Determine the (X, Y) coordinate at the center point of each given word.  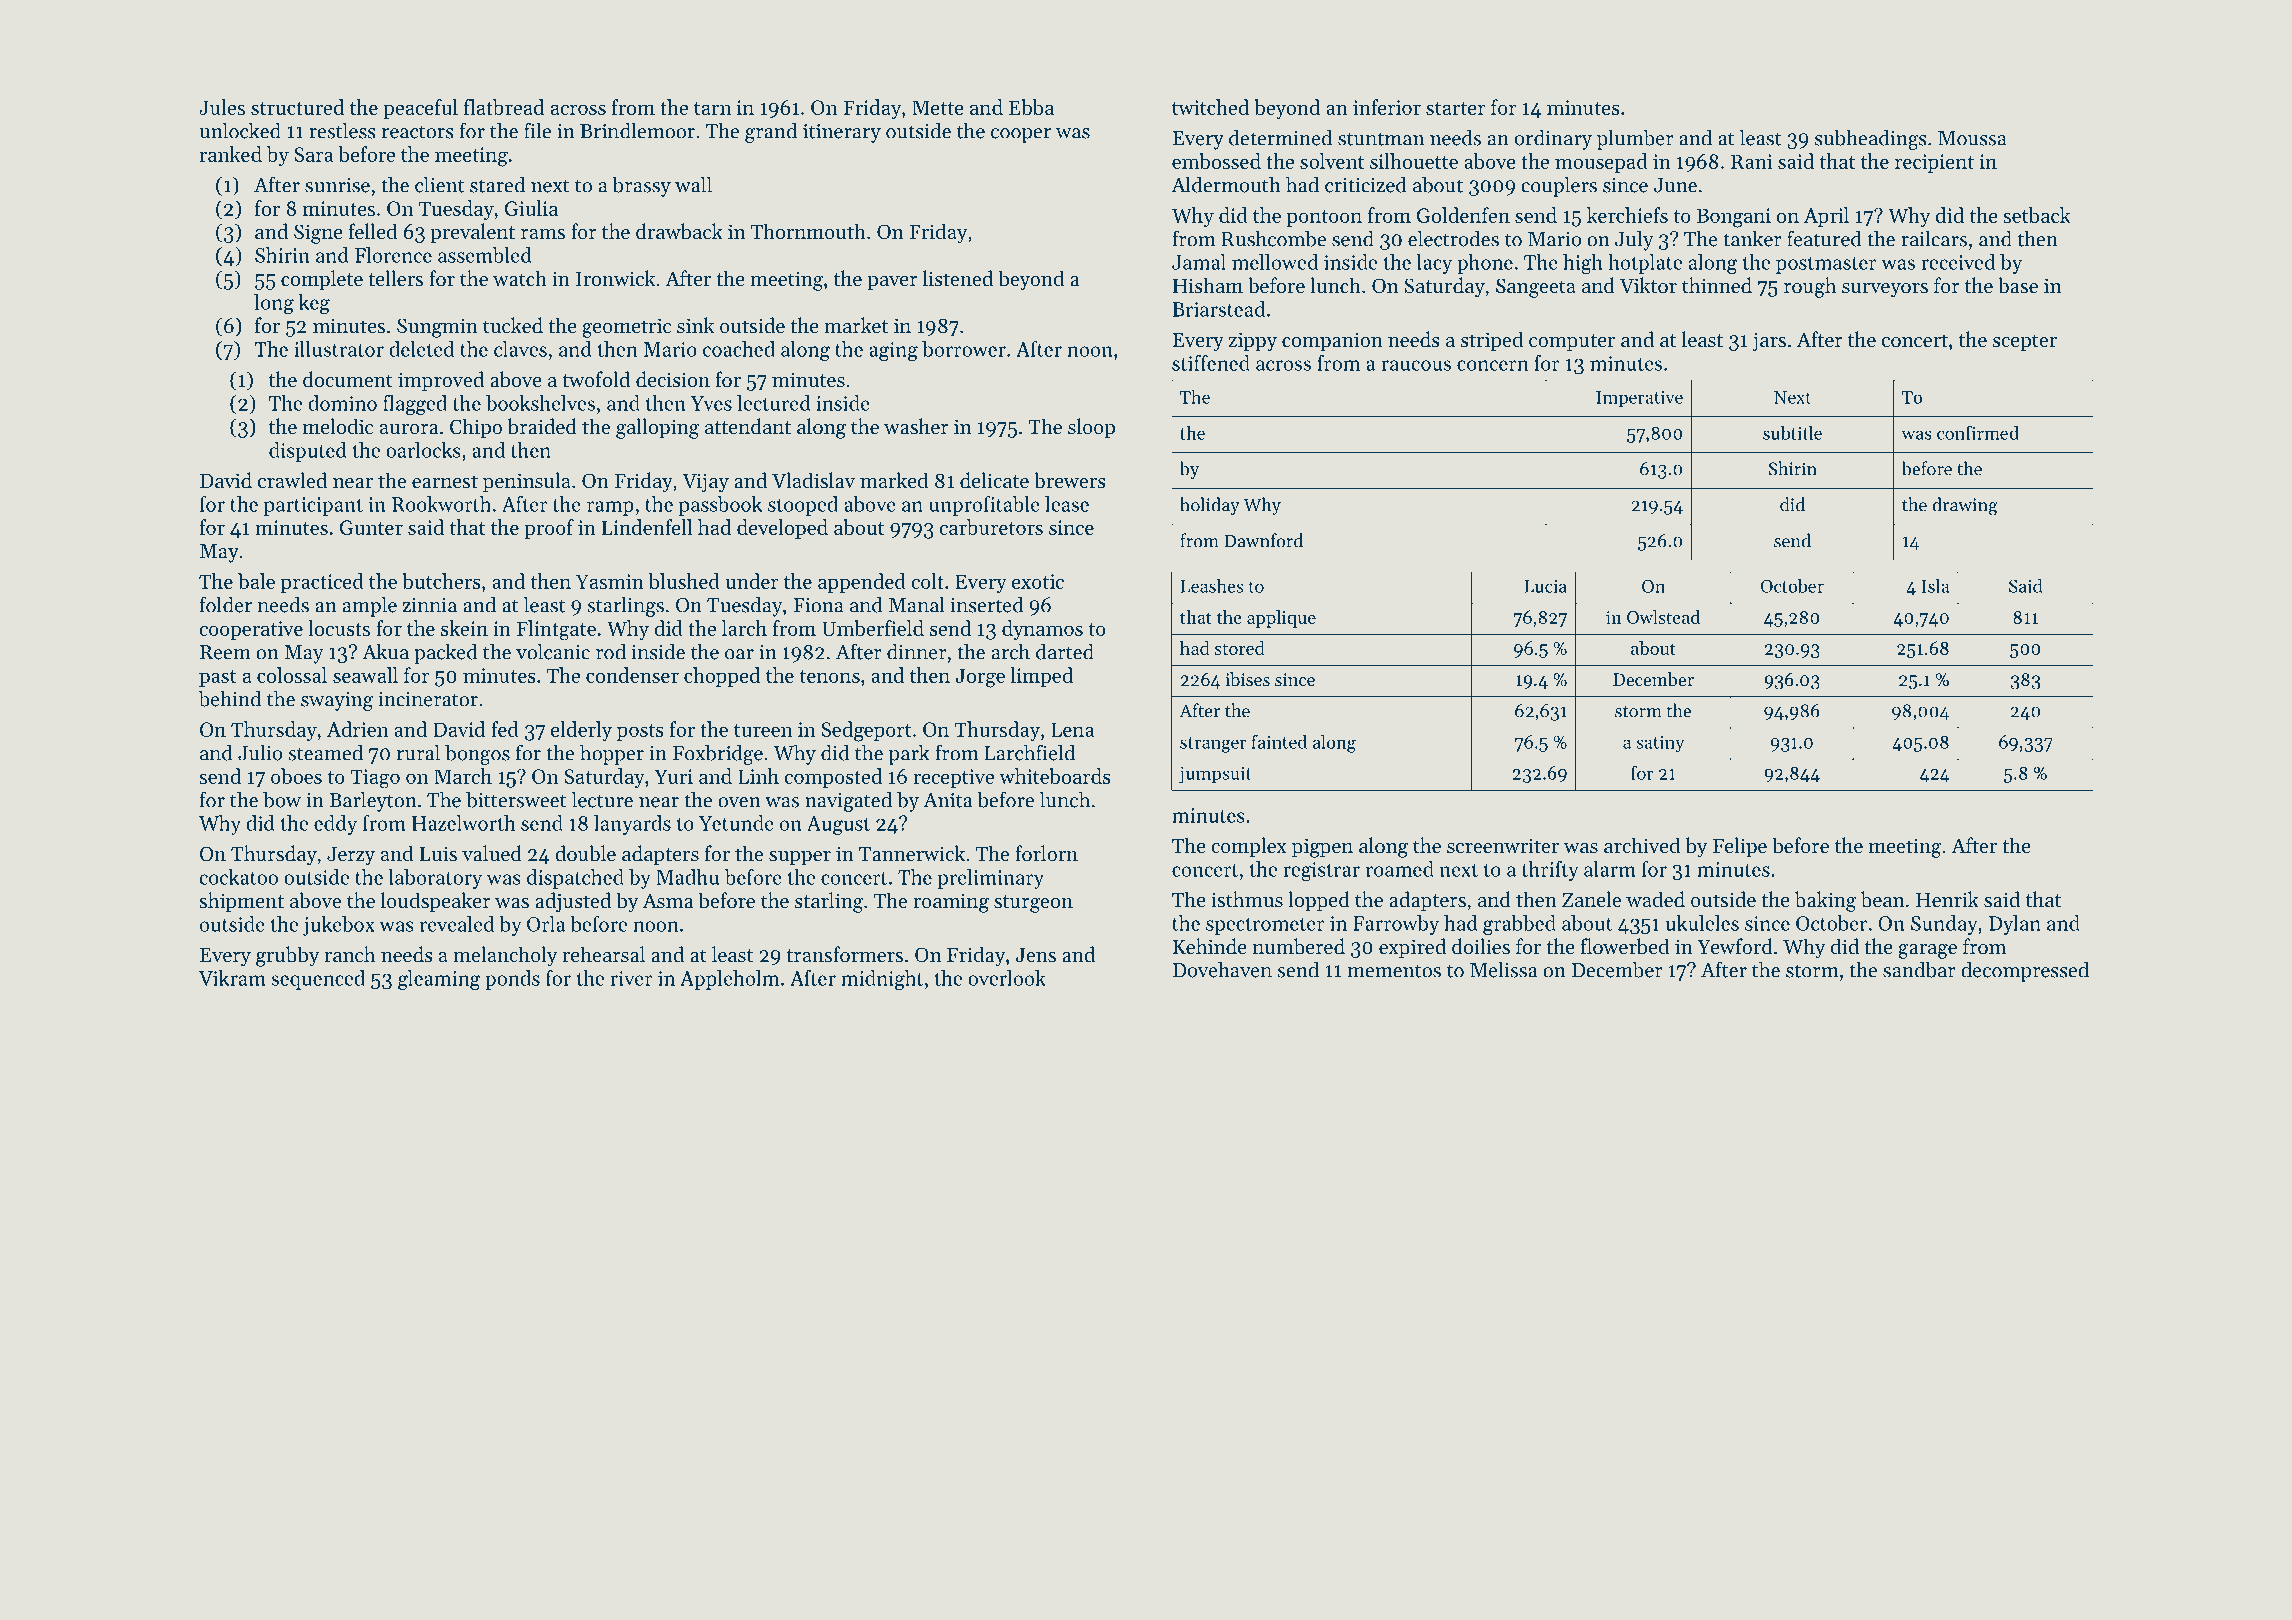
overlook (1007, 978)
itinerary (842, 133)
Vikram (232, 978)
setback (2037, 215)
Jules (222, 107)
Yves (711, 403)
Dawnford (1263, 540)
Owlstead (1663, 617)
